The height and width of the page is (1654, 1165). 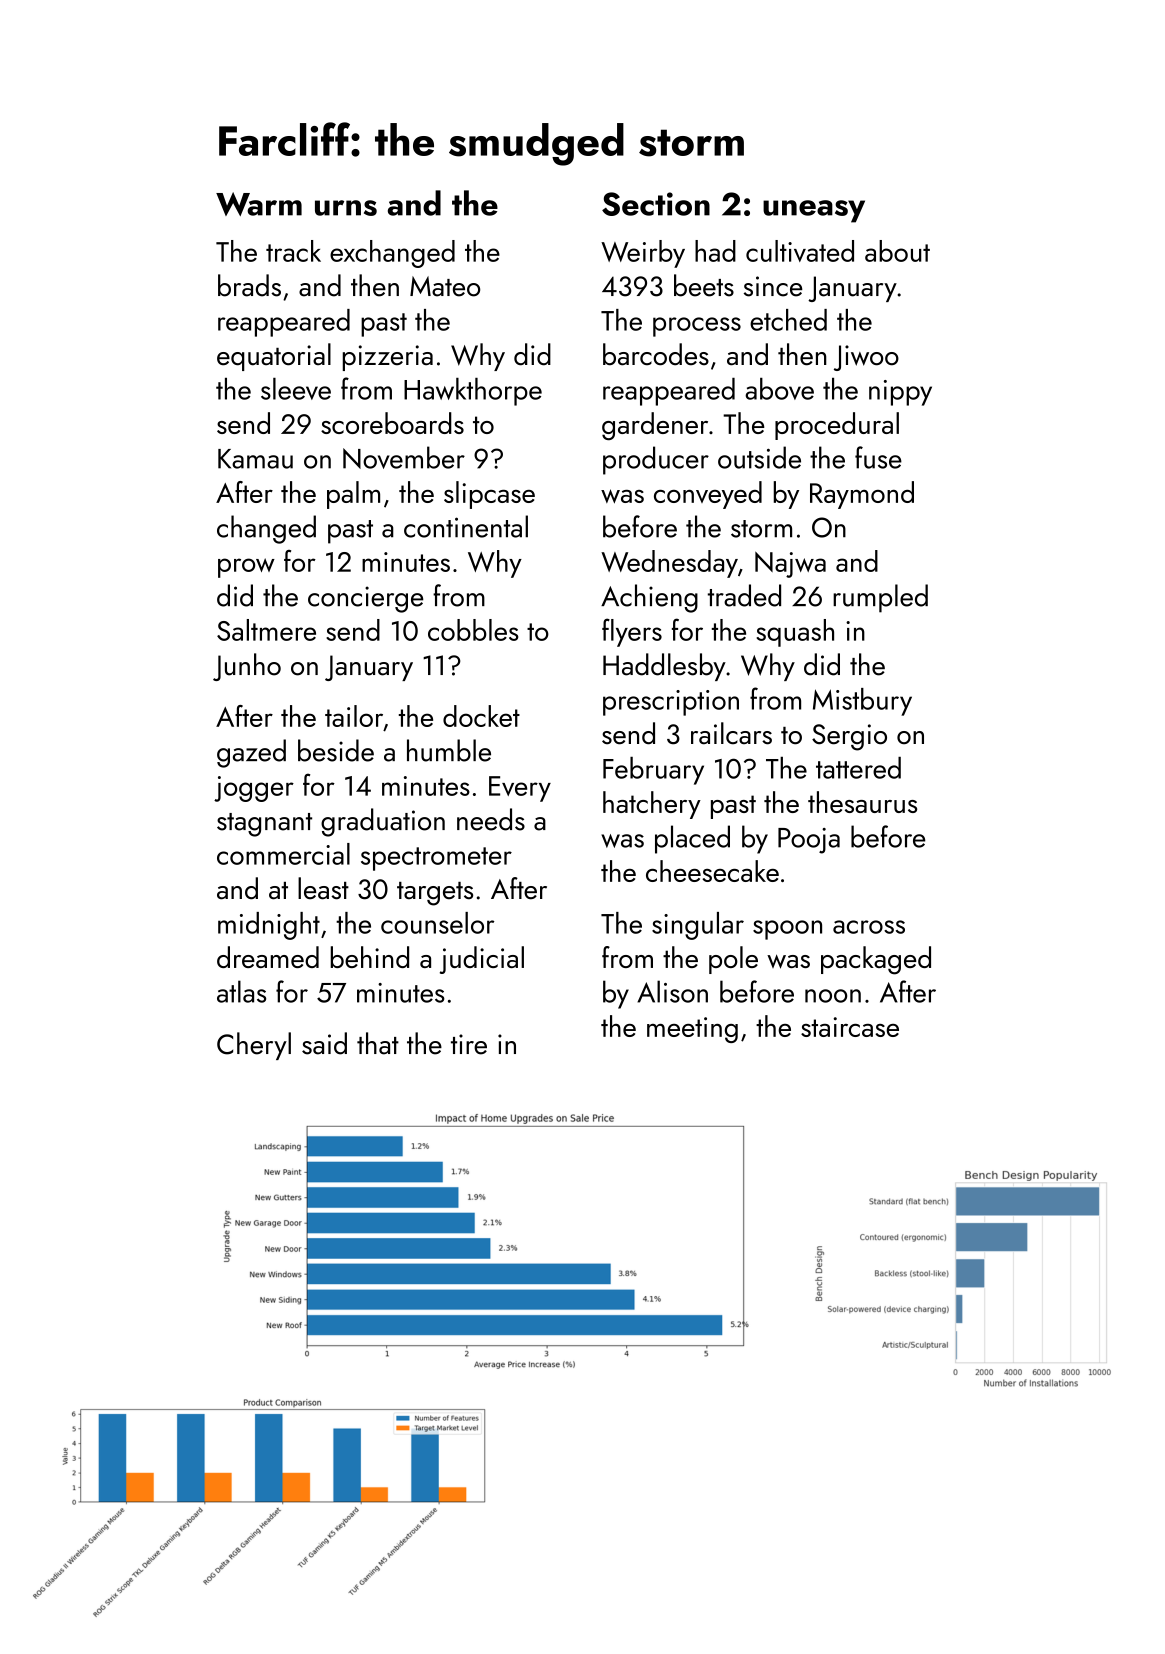 I want to click on conveyed, so click(x=708, y=495).
